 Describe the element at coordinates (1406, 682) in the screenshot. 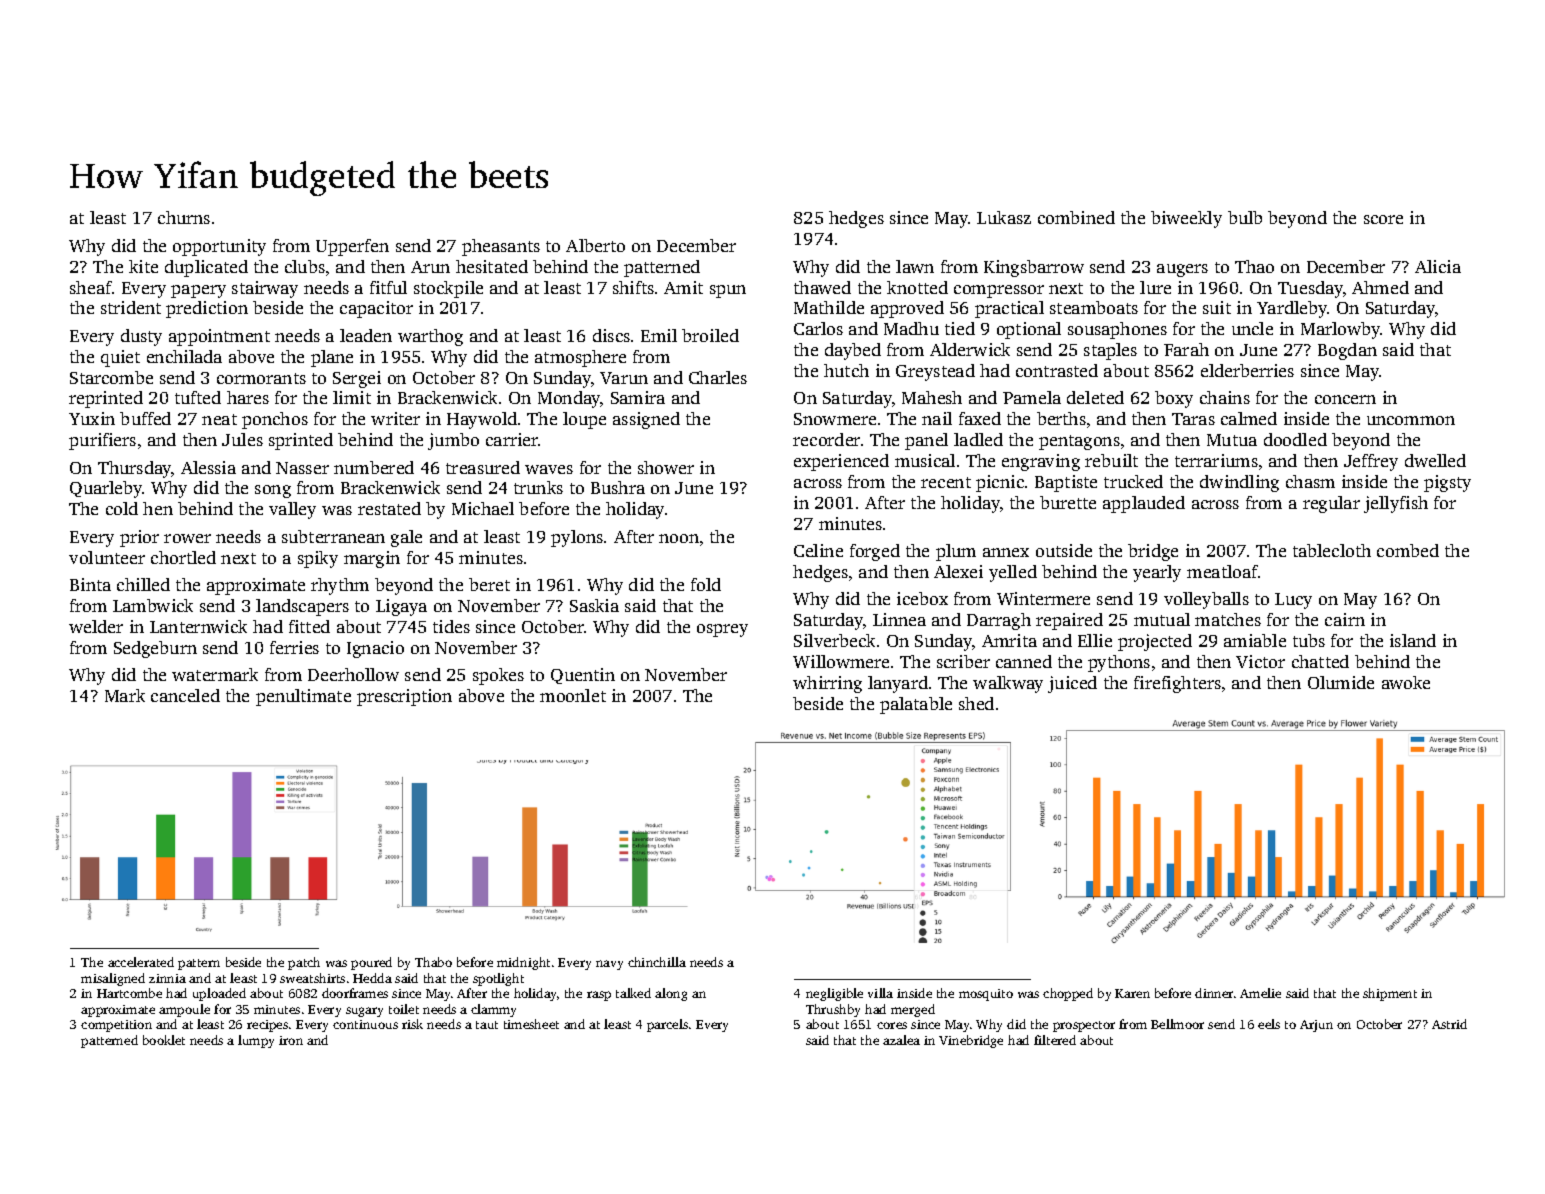

I see `awoke` at that location.
